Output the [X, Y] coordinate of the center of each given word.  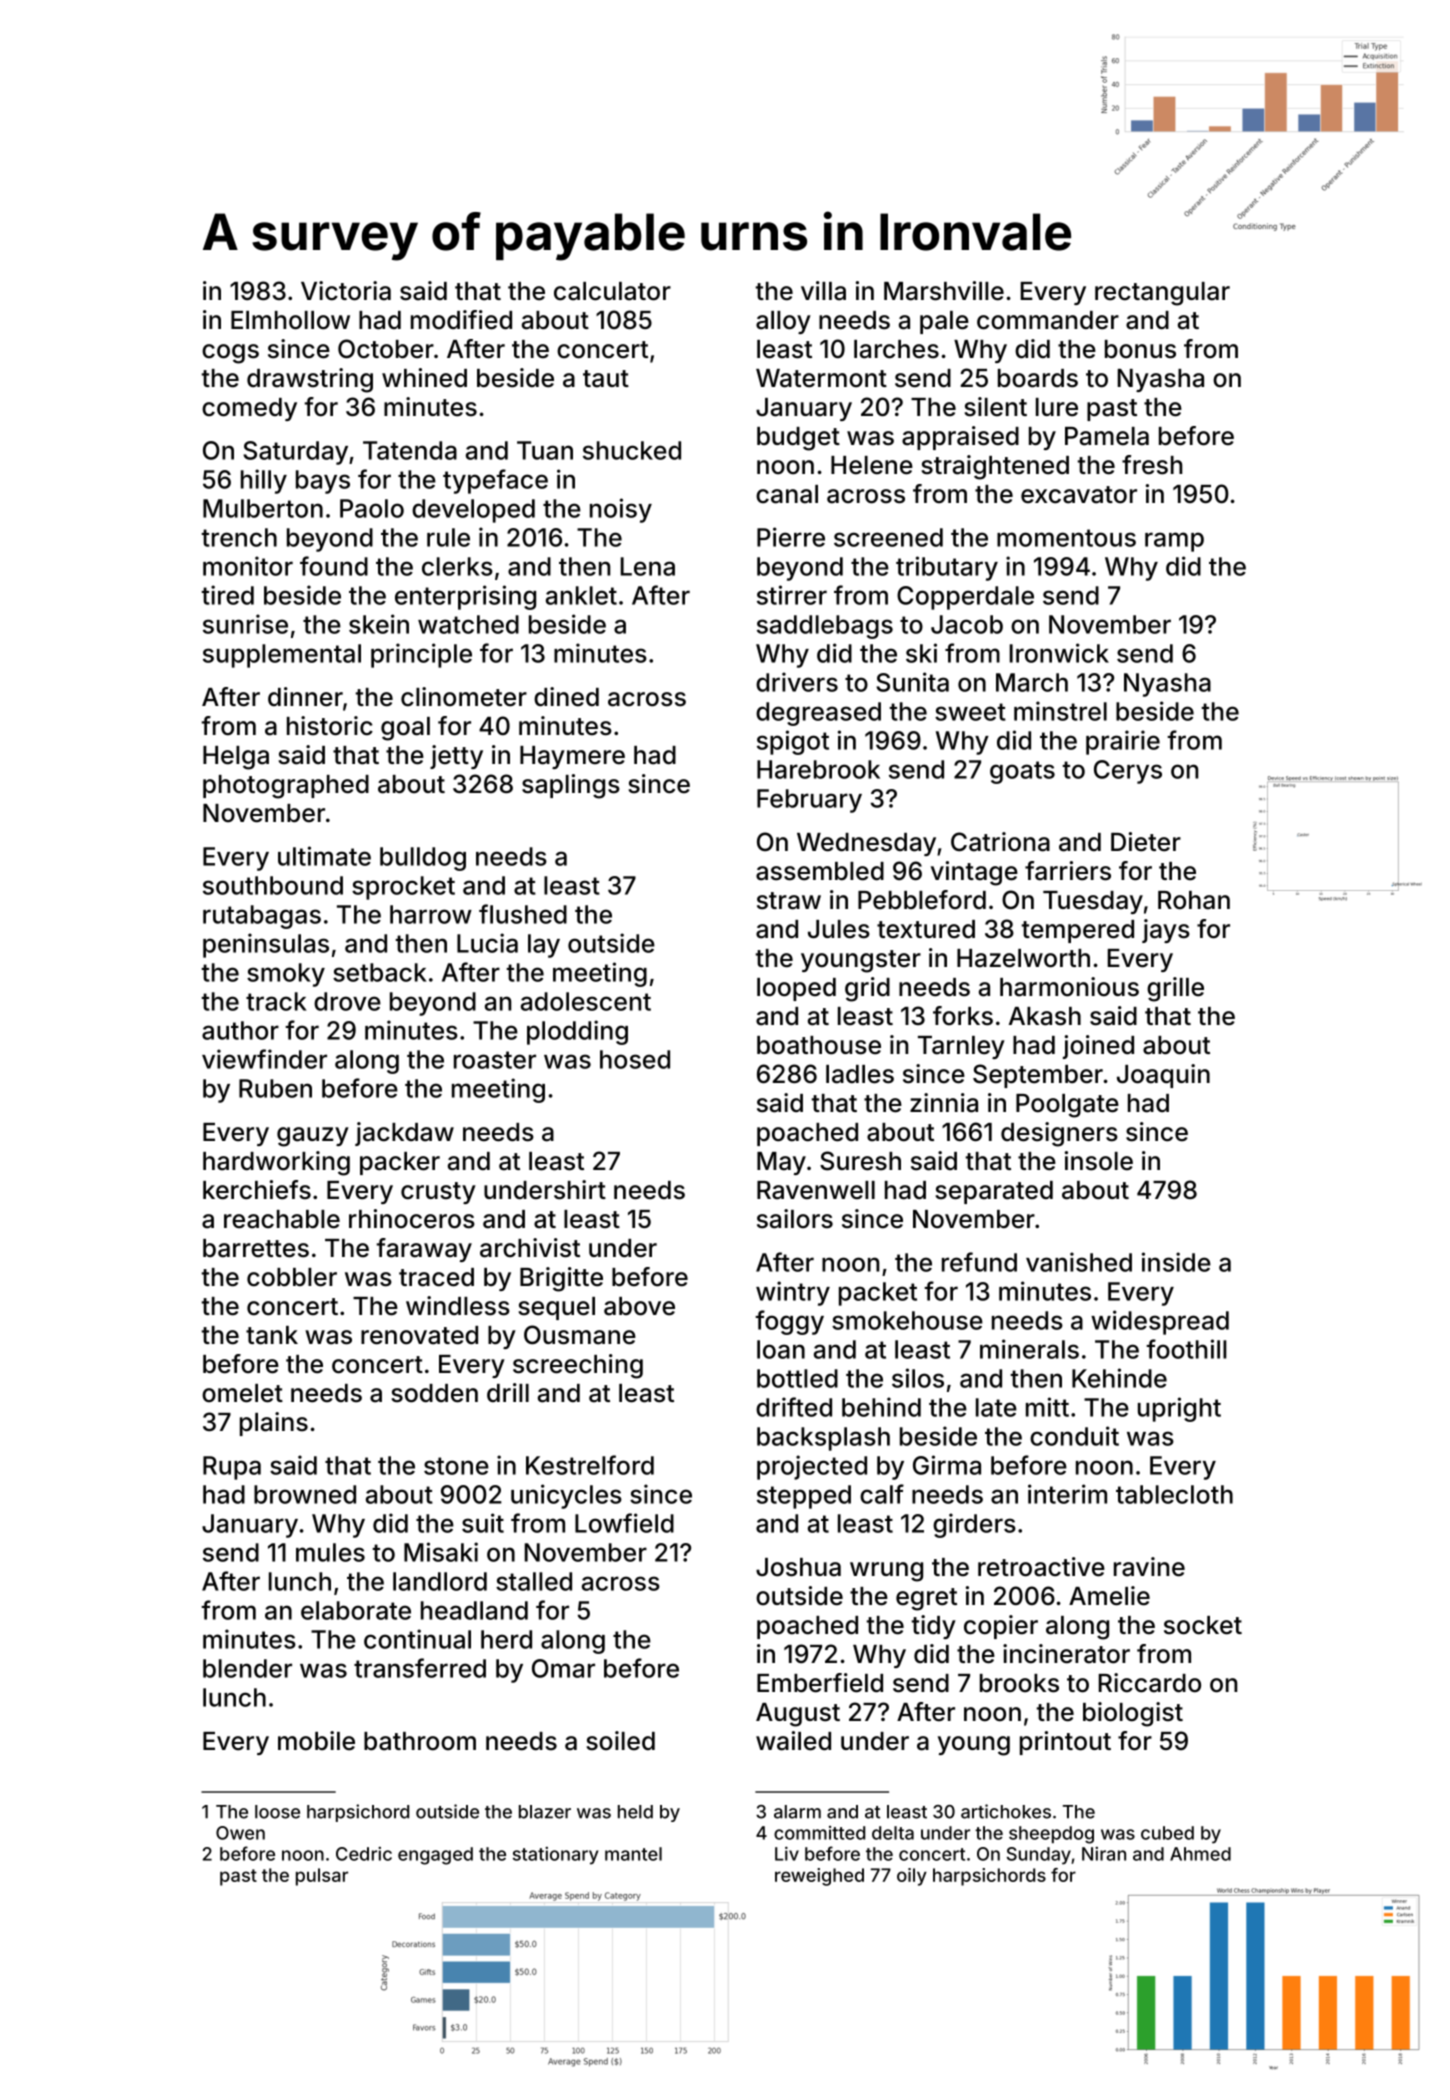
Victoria [346, 291]
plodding [577, 1032]
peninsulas [266, 945]
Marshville [944, 291]
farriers [1068, 871]
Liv [787, 1853]
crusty [438, 1193]
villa [823, 291]
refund [979, 1262]
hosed [635, 1059]
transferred [420, 1668]
